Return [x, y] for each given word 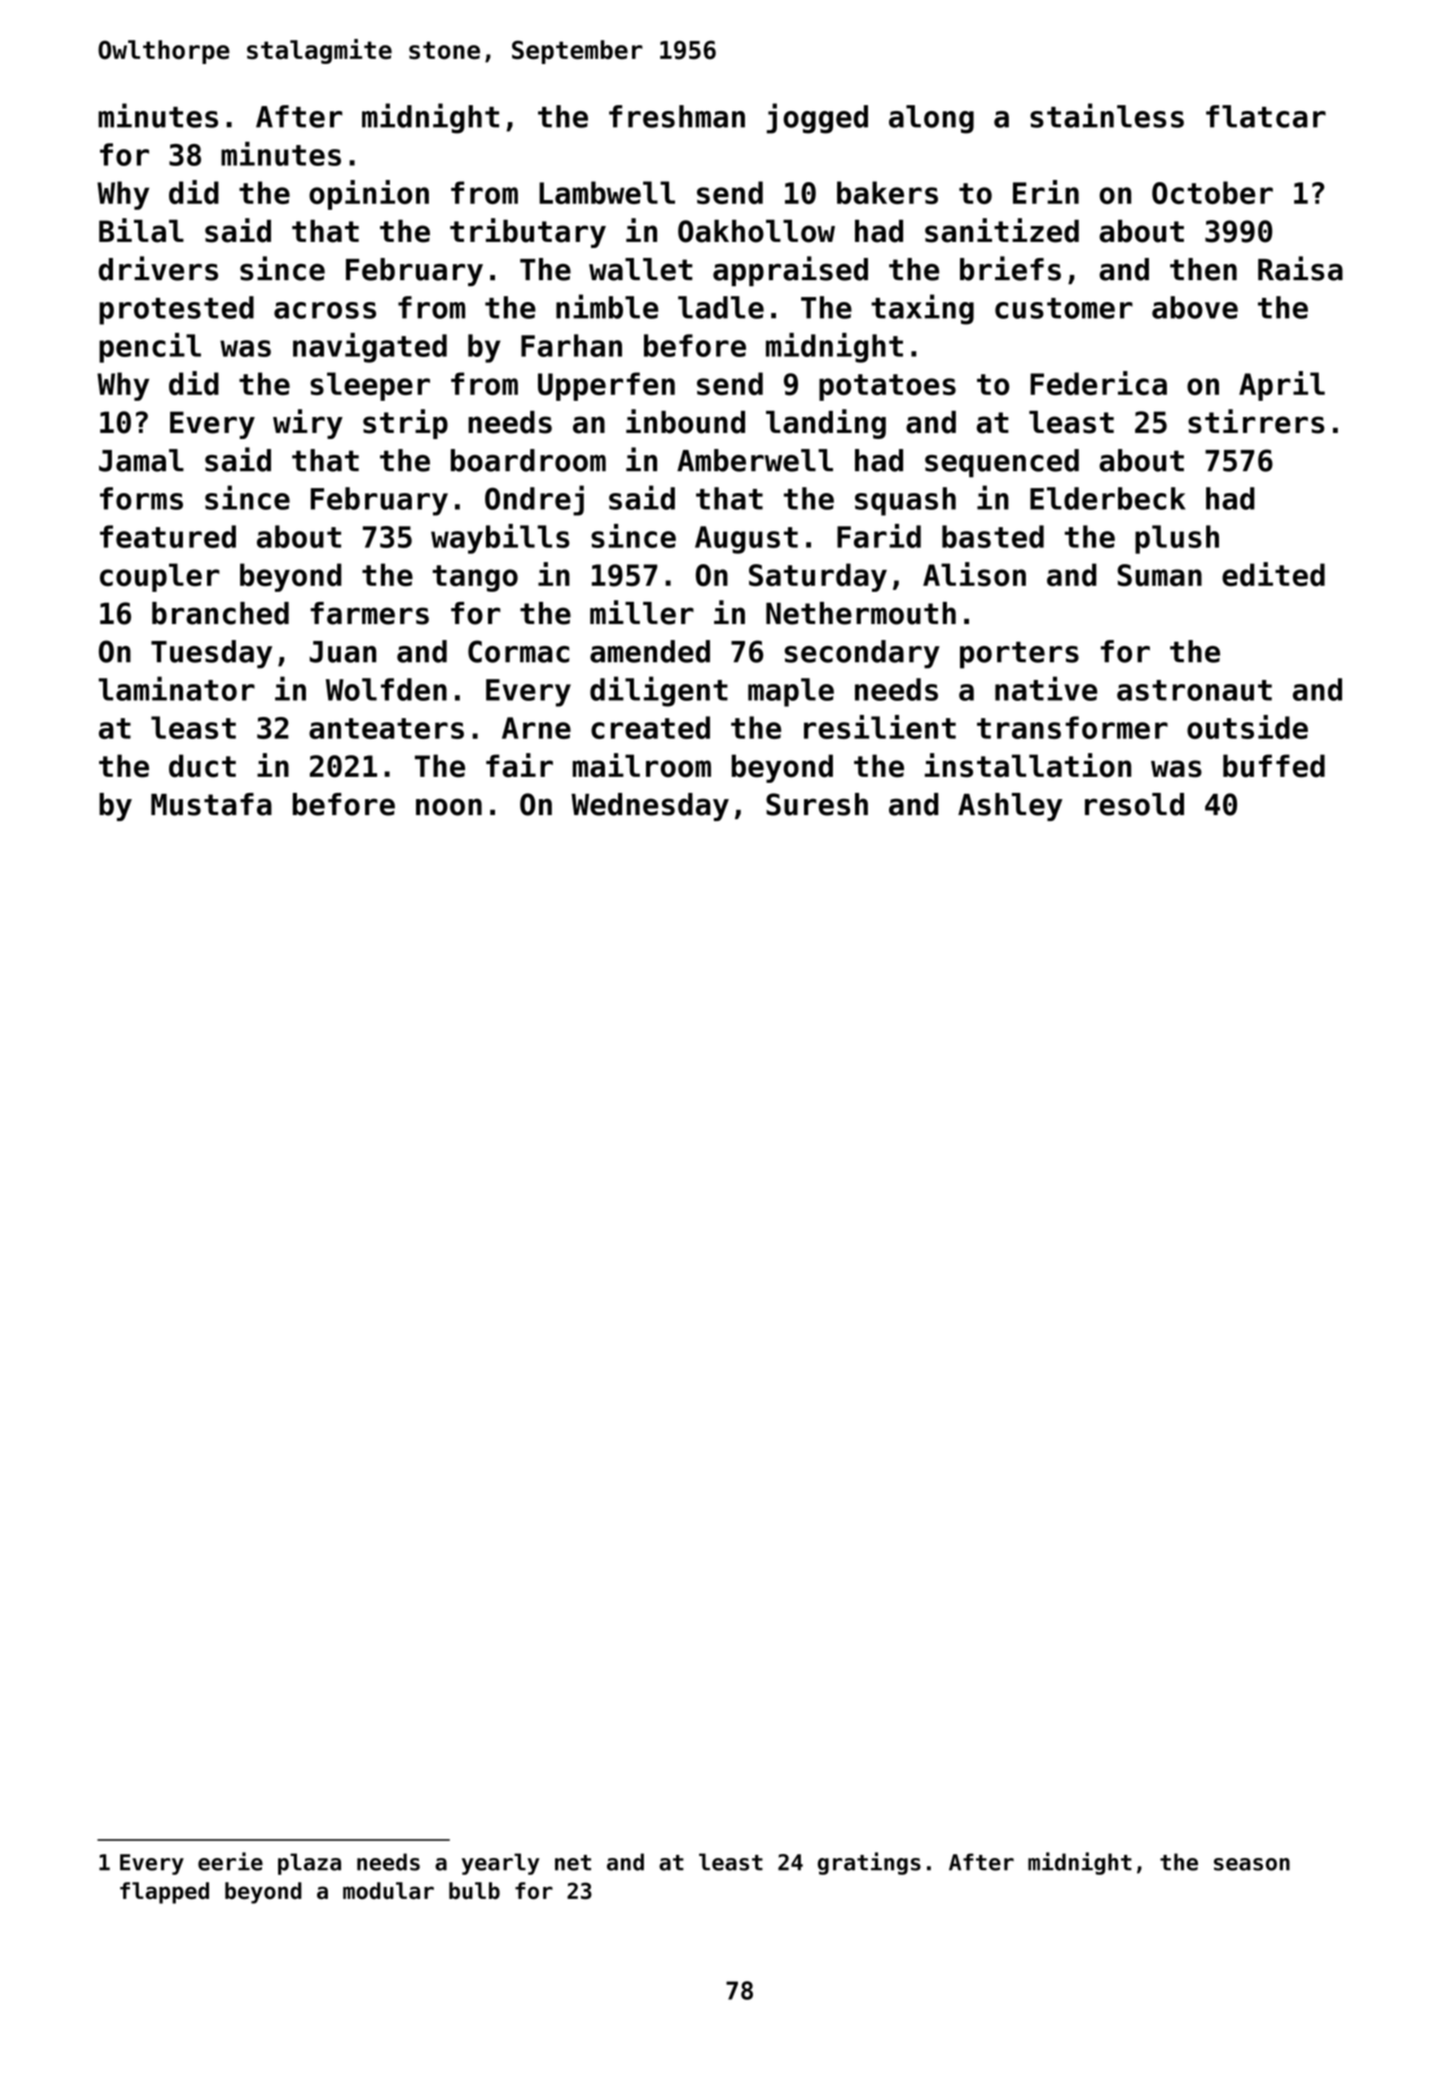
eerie [230, 1861]
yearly [500, 1864]
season [1252, 1864]
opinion [369, 195]
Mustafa [211, 804]
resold [1134, 804]
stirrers [1256, 421]
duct [202, 766]
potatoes [887, 387]
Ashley [1010, 807]
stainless [1107, 115]
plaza [309, 1864]
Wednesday [650, 807]
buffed [1274, 766]
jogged [817, 118]
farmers [369, 613]
